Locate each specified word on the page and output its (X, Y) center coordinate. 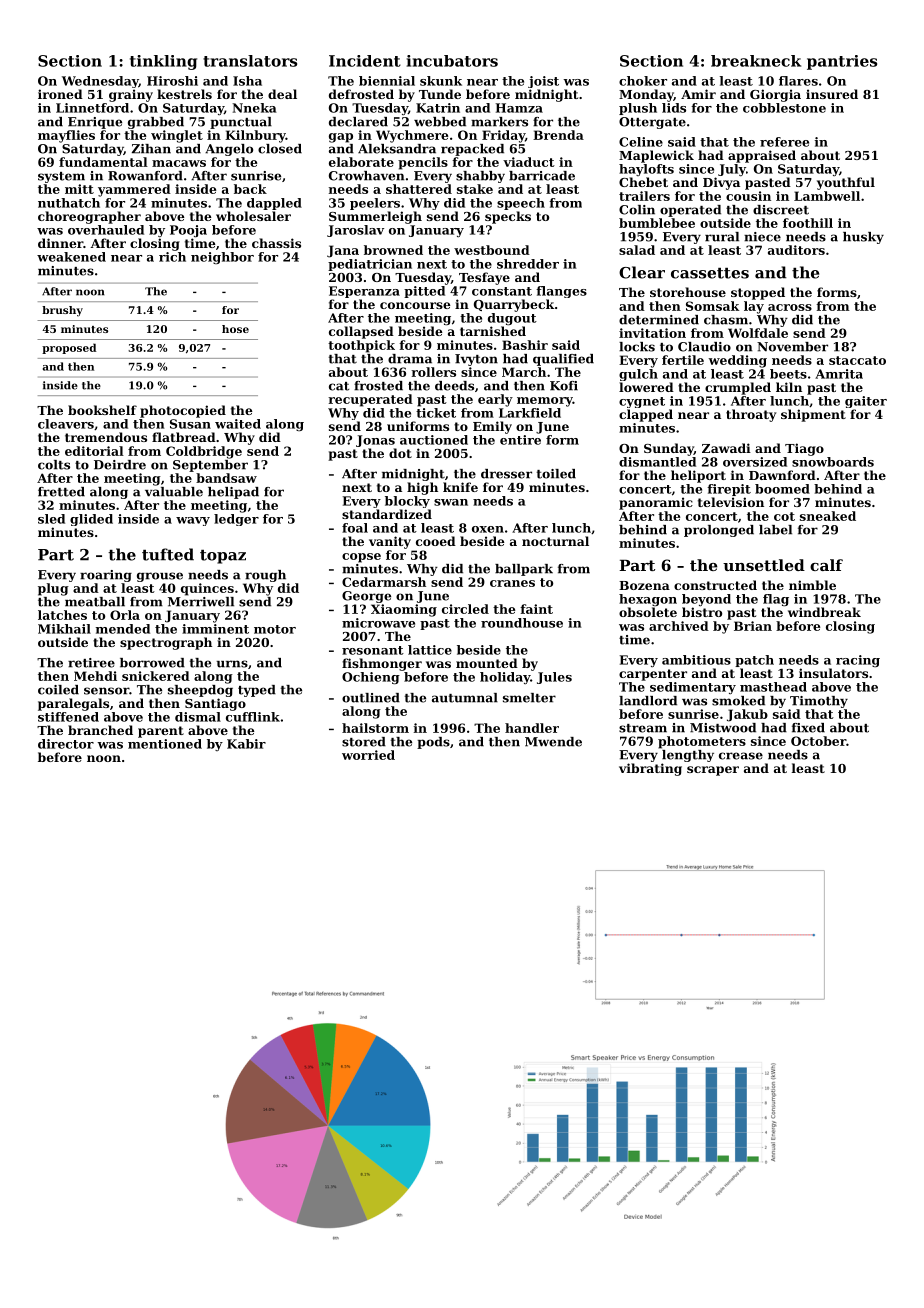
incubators (452, 61)
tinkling (163, 62)
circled (465, 609)
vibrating (650, 769)
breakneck (756, 61)
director (66, 744)
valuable (174, 492)
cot (784, 516)
